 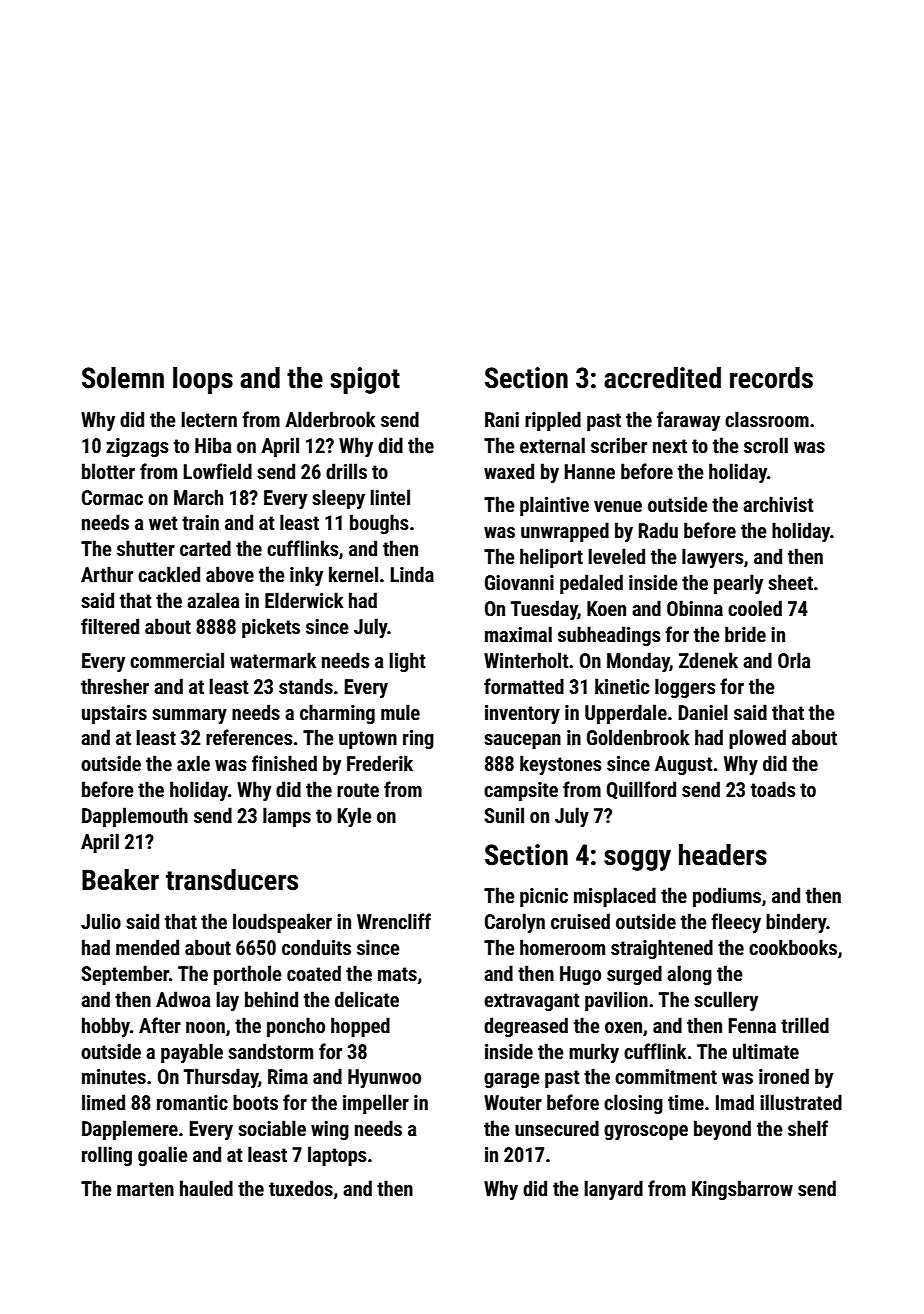 What do you see at coordinates (220, 1078) in the screenshot?
I see `Thursday` at bounding box center [220, 1078].
